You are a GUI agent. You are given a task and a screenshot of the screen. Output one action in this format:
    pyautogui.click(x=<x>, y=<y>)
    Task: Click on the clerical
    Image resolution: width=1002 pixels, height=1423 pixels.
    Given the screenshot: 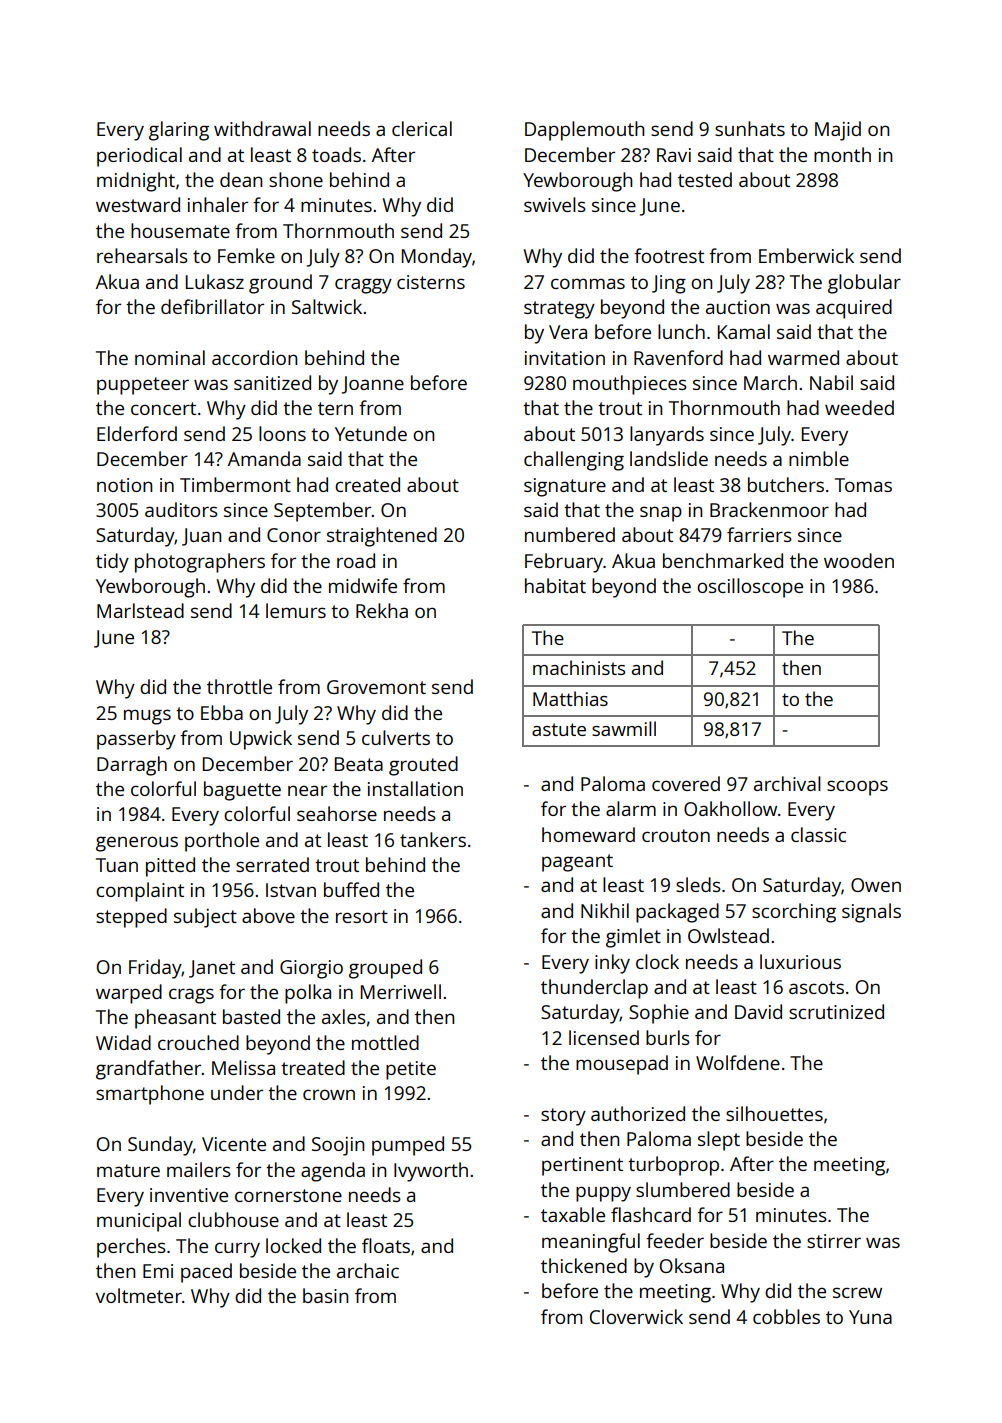 What is the action you would take?
    pyautogui.click(x=422, y=128)
